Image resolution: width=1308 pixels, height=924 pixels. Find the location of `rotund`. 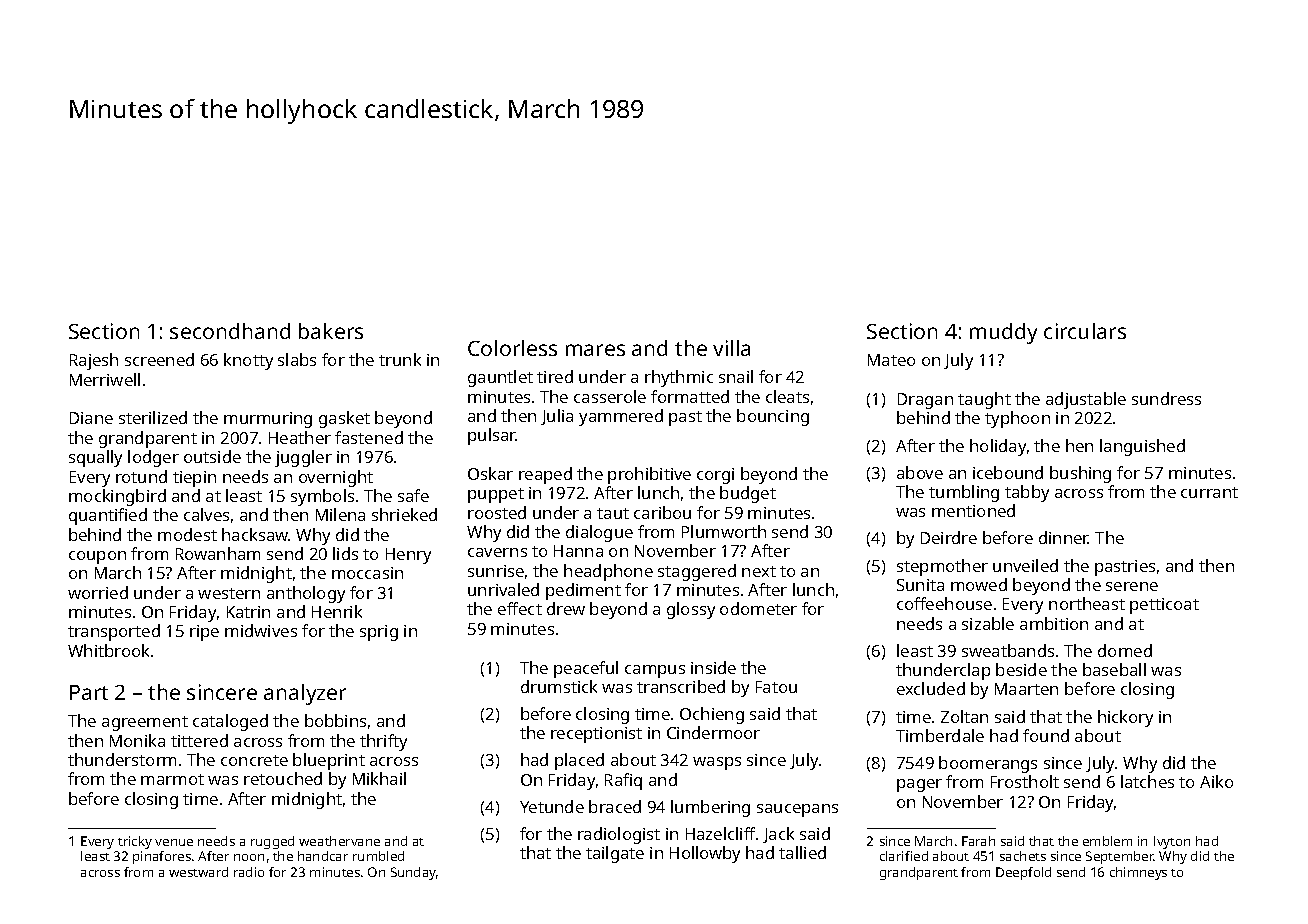

rotund is located at coordinates (141, 476).
